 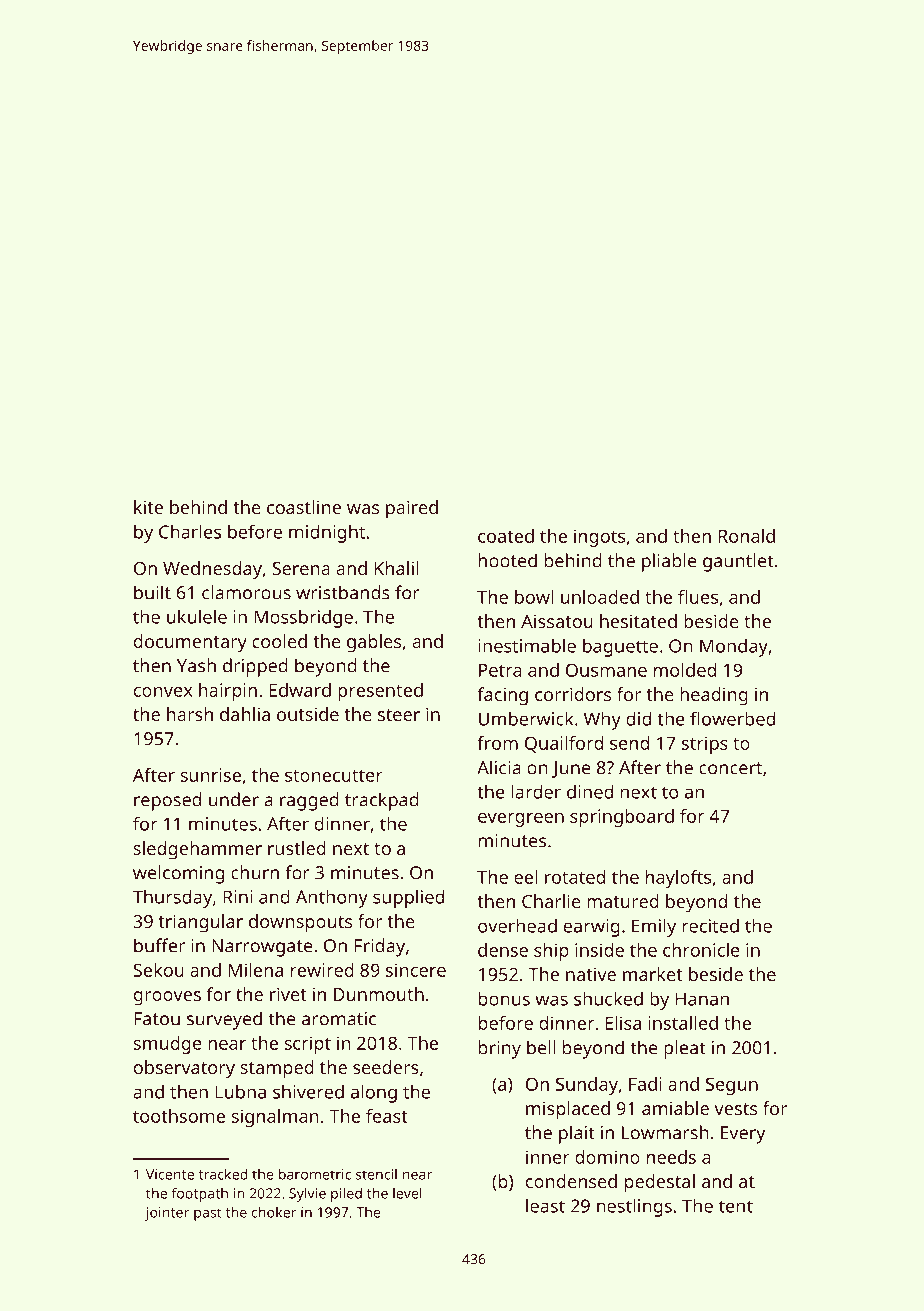 What do you see at coordinates (197, 616) in the screenshot?
I see `ukulele` at bounding box center [197, 616].
